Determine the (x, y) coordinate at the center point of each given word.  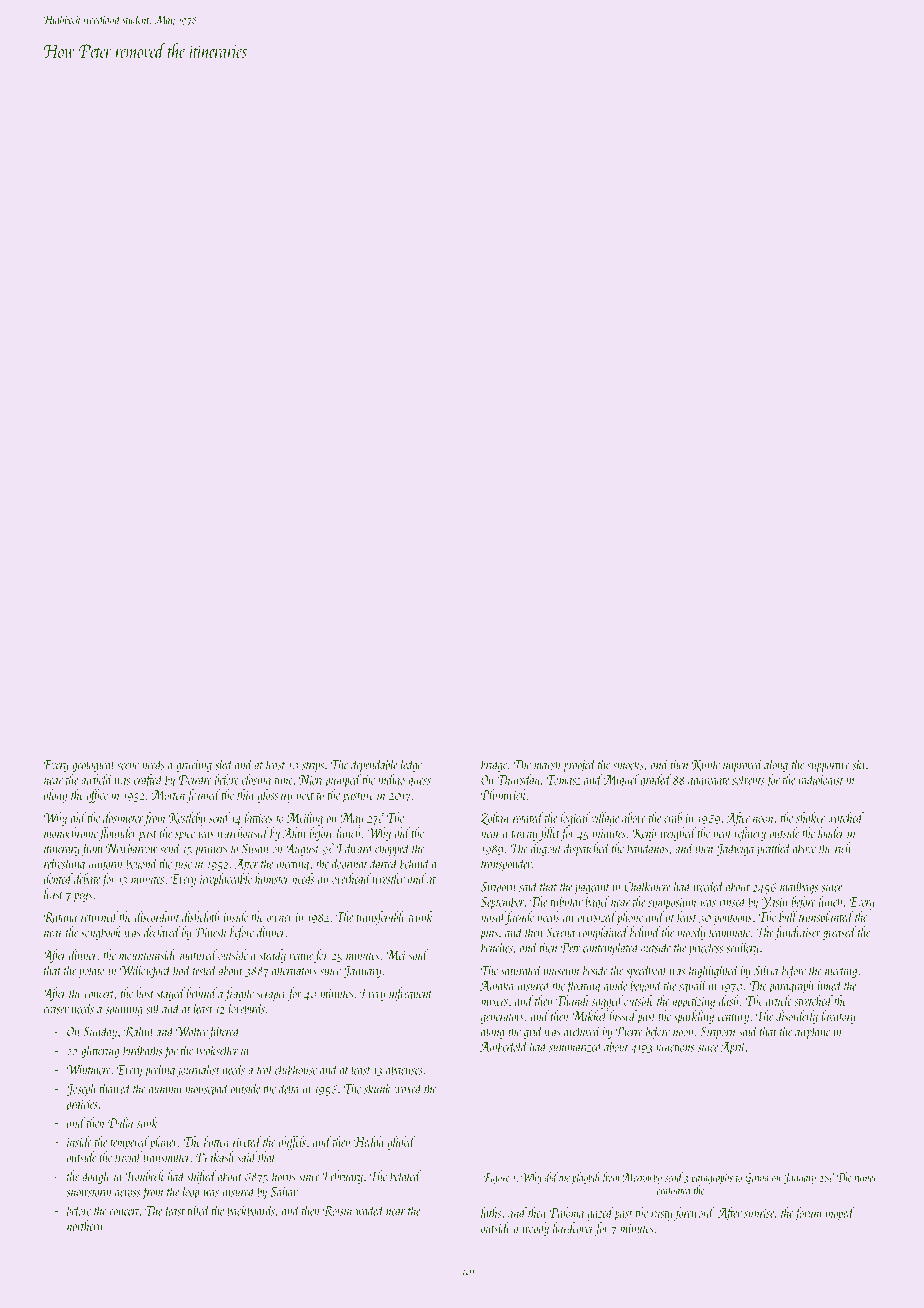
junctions (674, 1048)
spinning (124, 1010)
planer (164, 1143)
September (503, 903)
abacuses (404, 1069)
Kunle (706, 764)
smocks (628, 764)
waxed (409, 1088)
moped (840, 1214)
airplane (812, 1032)
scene (128, 766)
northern (85, 1225)
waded (370, 1210)
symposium (672, 904)
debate (87, 878)
